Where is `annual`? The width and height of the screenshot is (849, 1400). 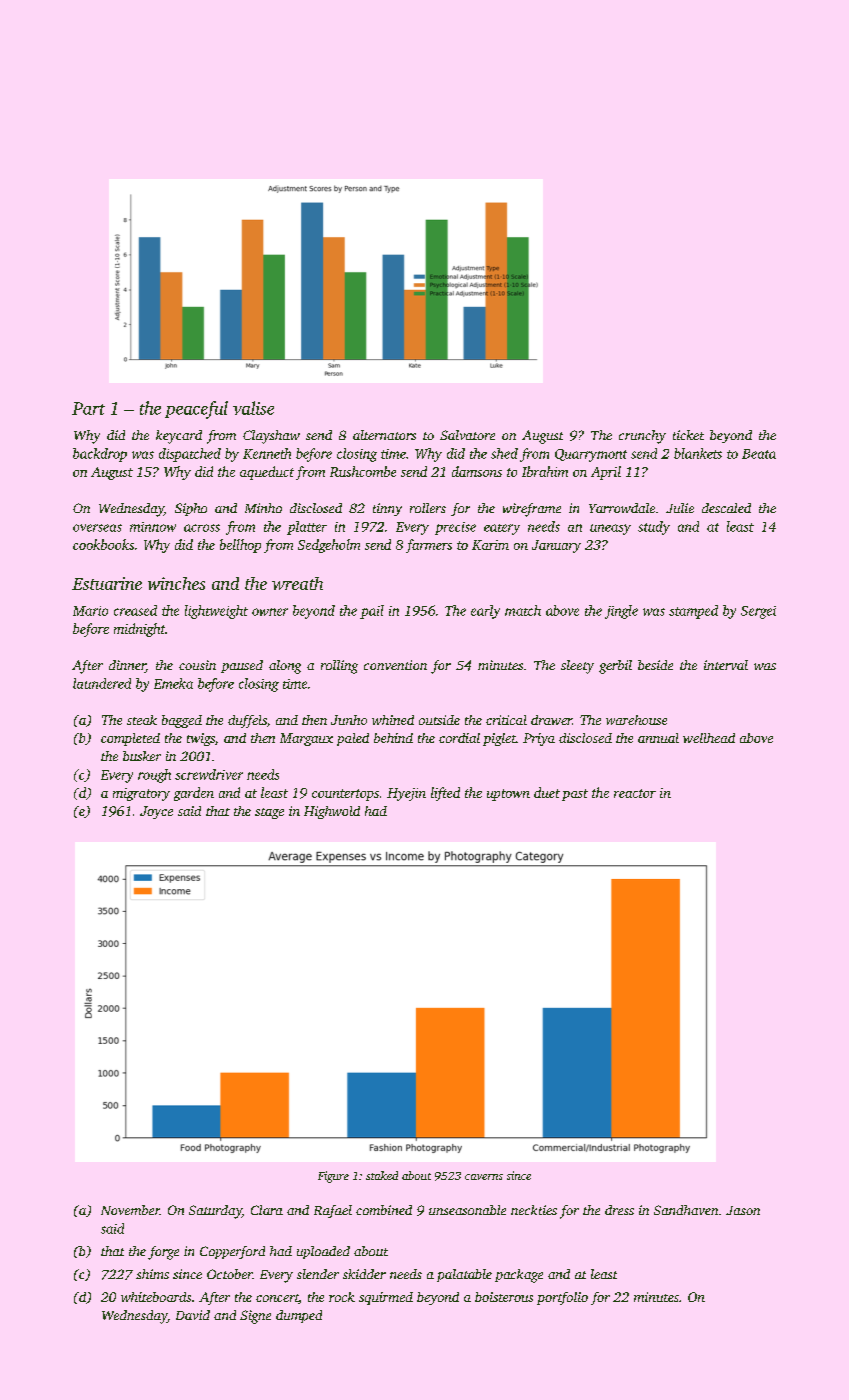
annual is located at coordinates (658, 738).
